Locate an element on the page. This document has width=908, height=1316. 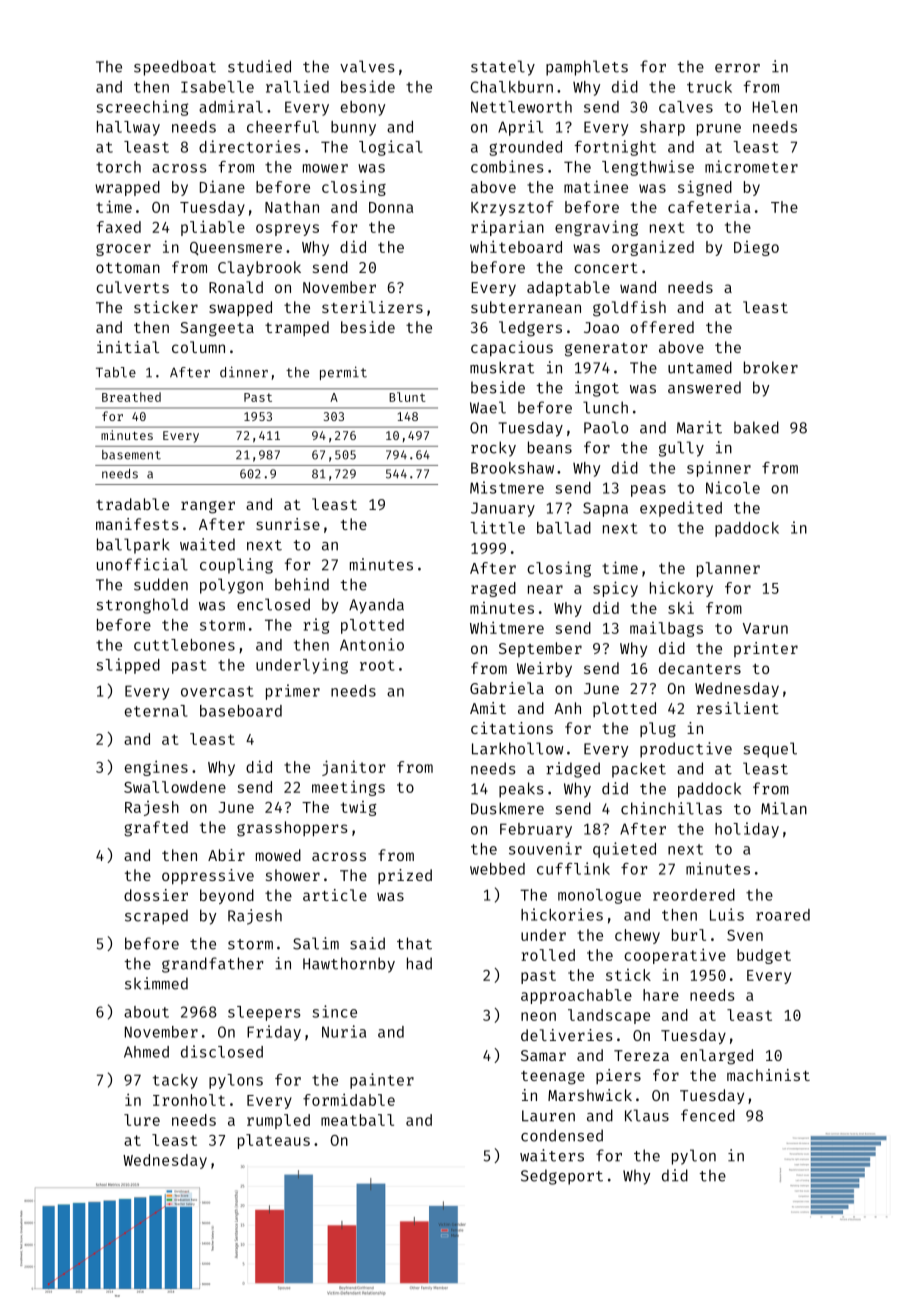
fenced is located at coordinates (708, 1115).
